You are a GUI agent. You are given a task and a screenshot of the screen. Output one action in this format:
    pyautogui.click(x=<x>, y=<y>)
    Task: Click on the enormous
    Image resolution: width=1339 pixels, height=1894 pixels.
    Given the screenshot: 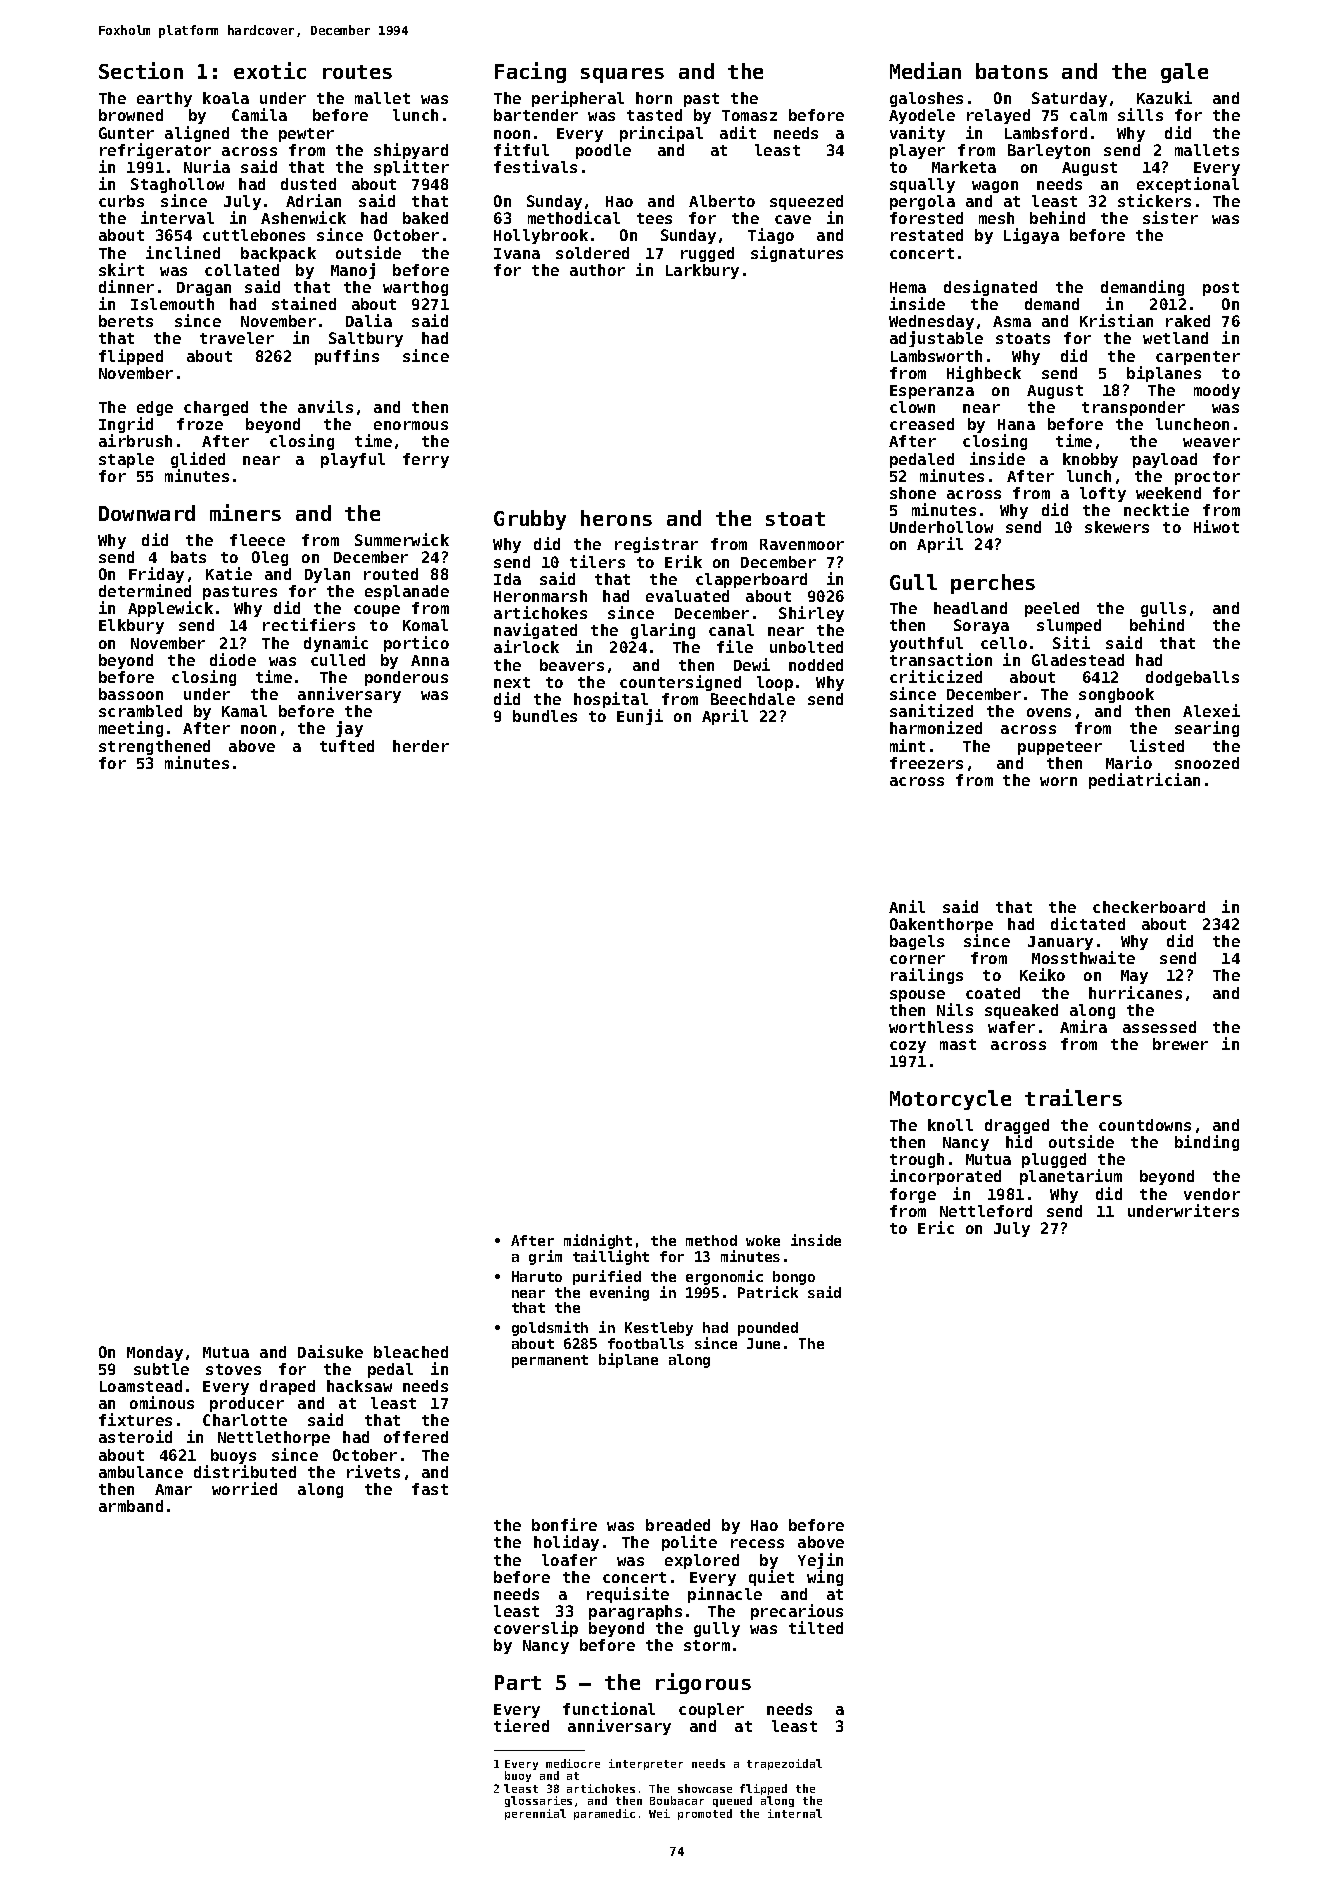 What is the action you would take?
    pyautogui.click(x=411, y=425)
